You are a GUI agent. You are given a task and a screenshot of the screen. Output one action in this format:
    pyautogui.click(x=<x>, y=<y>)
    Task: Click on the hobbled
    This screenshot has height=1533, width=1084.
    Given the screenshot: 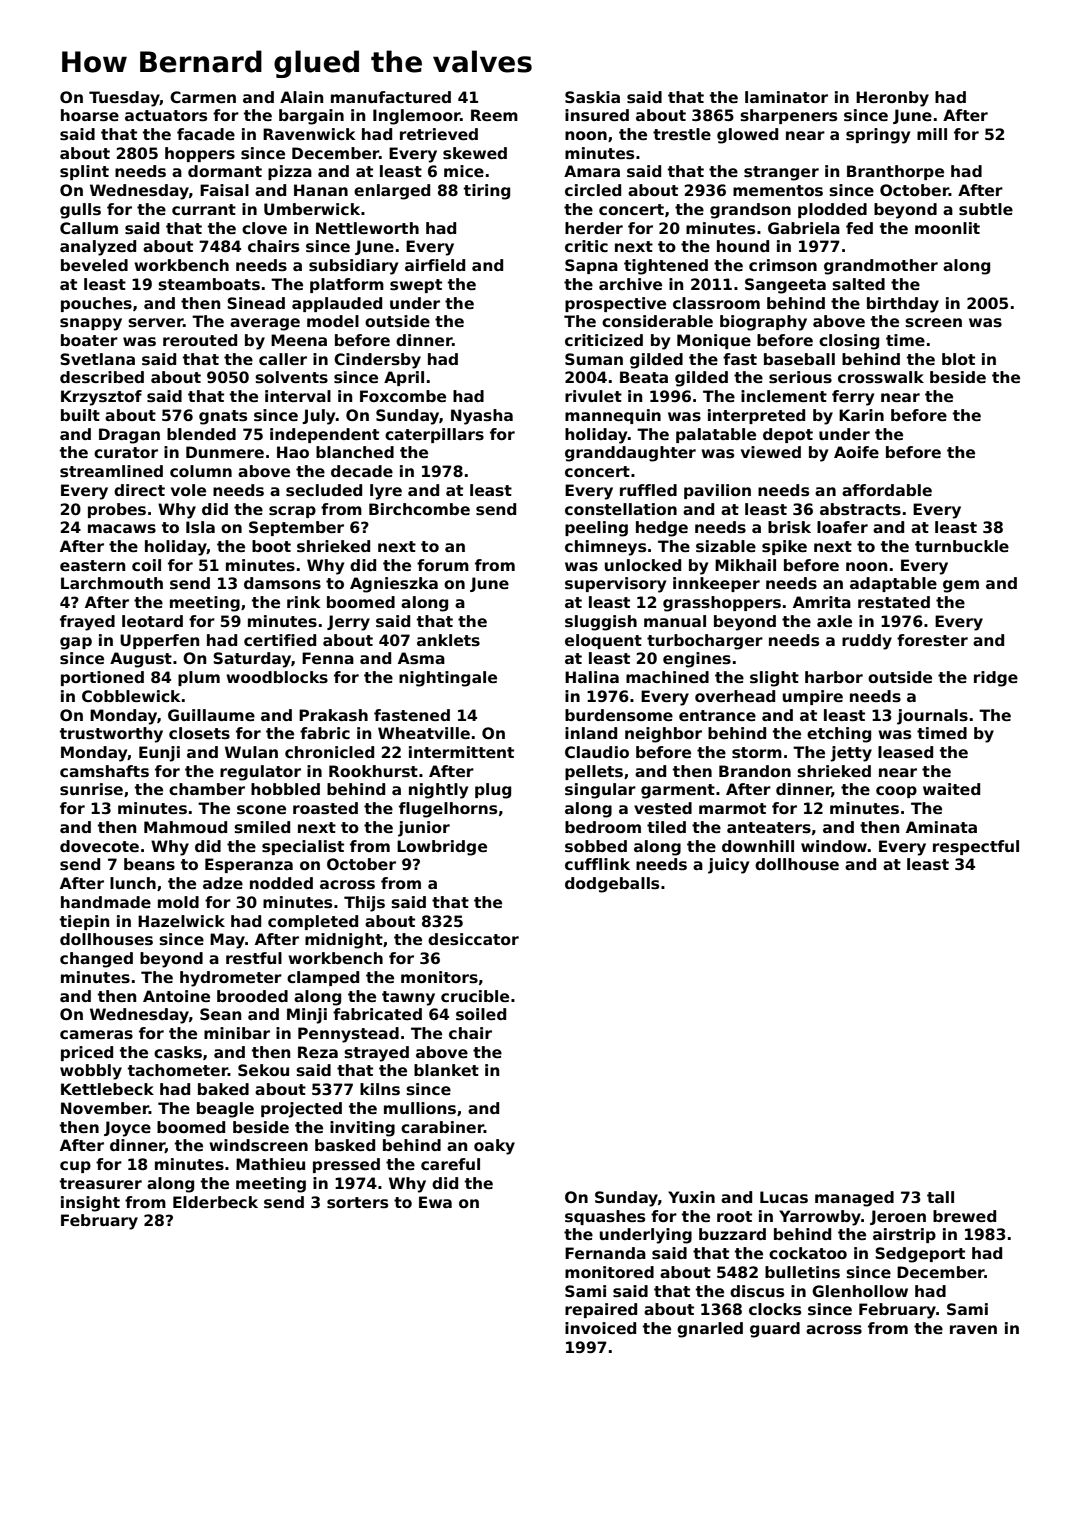 What is the action you would take?
    pyautogui.click(x=285, y=789)
